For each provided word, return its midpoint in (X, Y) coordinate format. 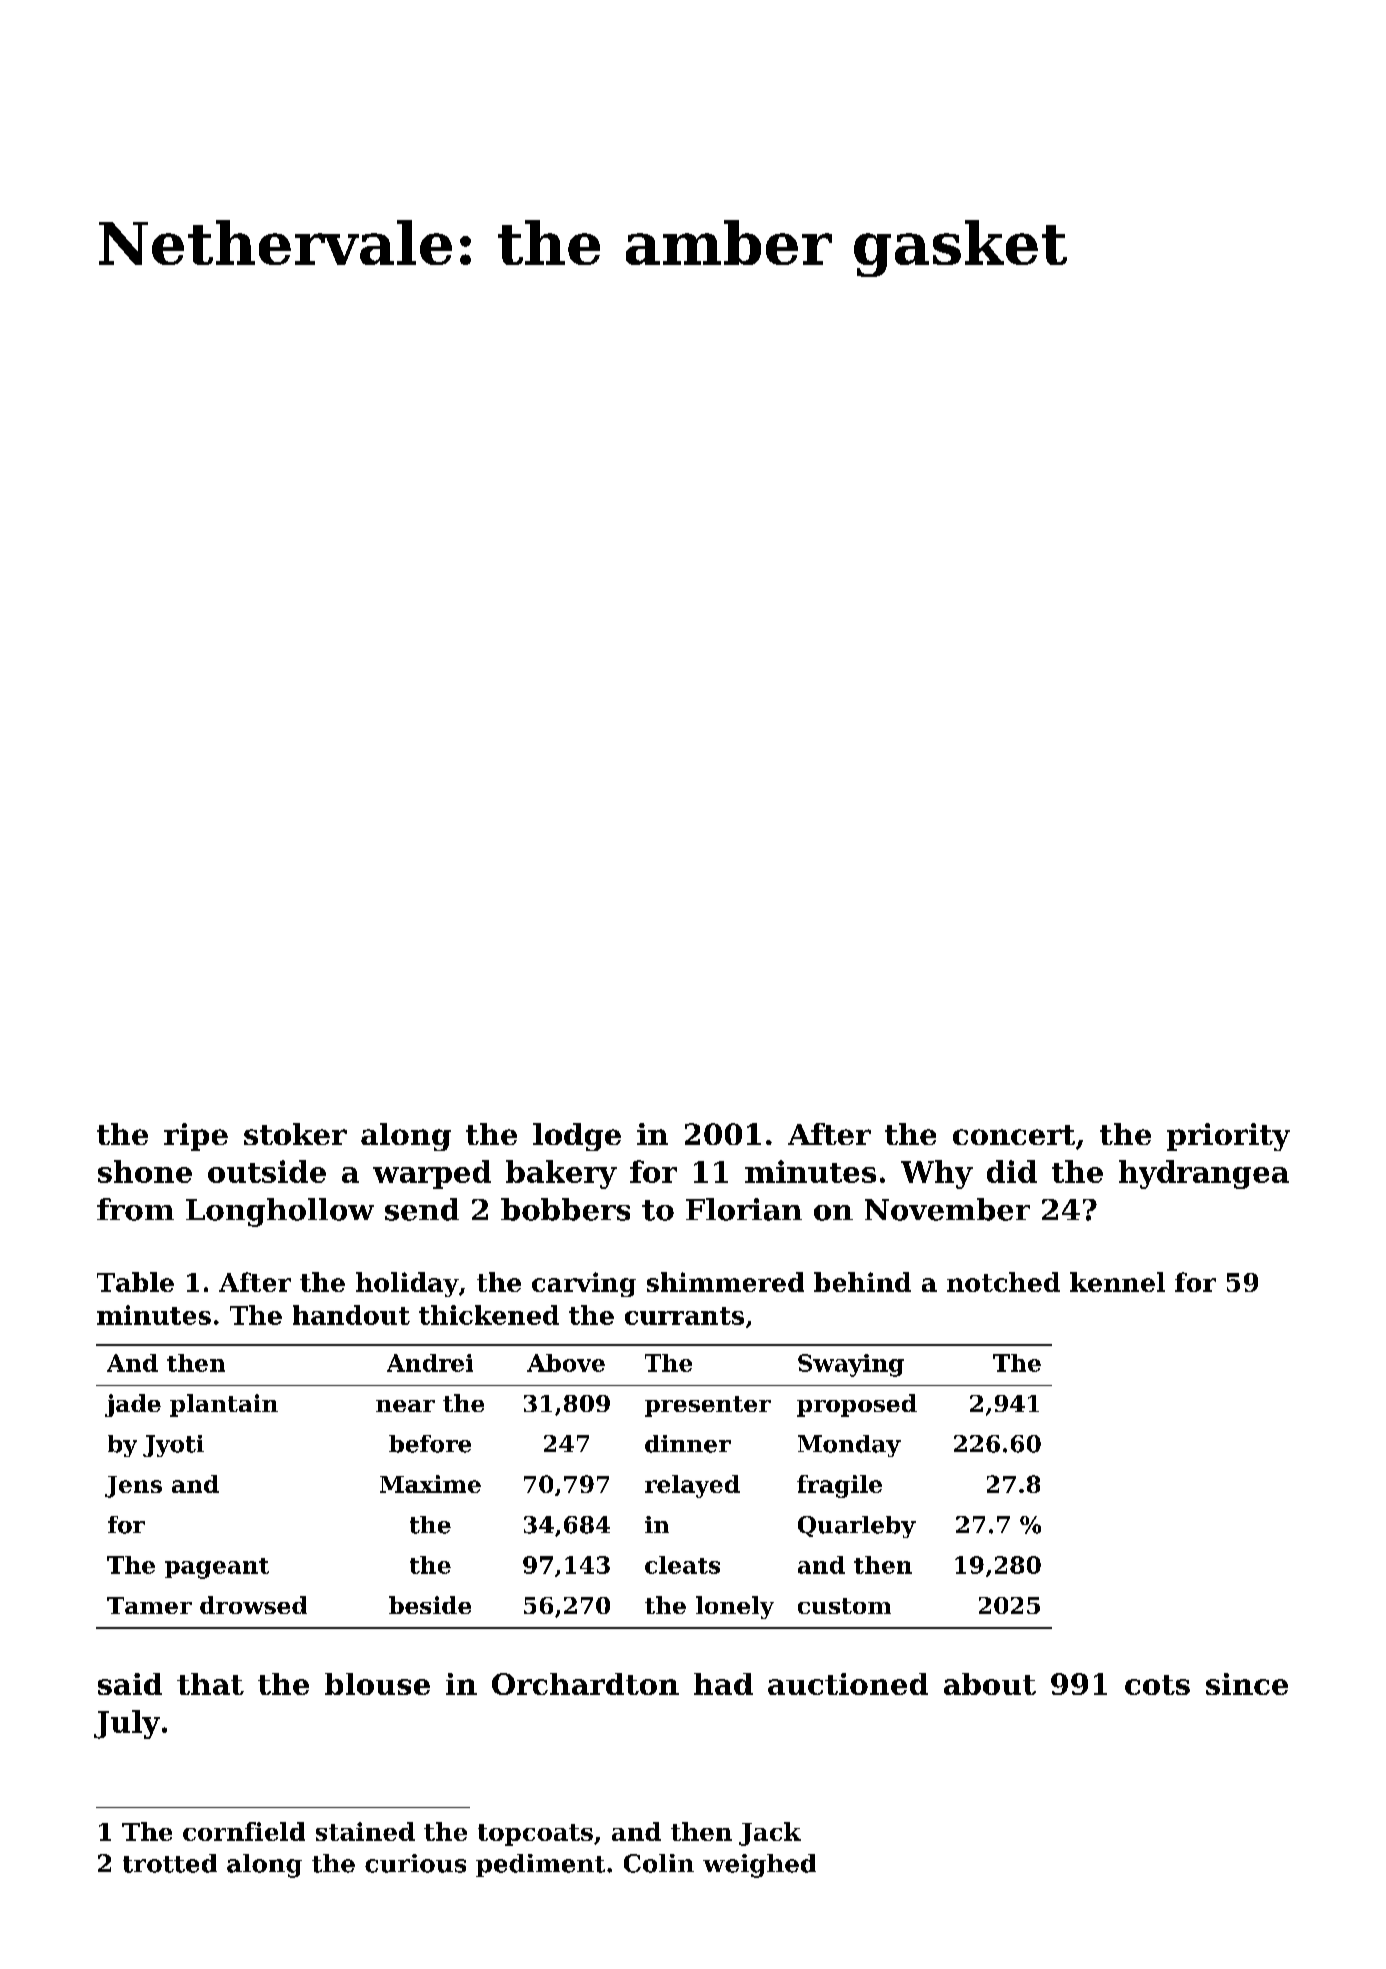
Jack (770, 1834)
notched (1003, 1282)
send (422, 1209)
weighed (759, 1866)
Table (135, 1282)
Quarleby (857, 1527)
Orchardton (585, 1684)
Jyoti (173, 1446)
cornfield (244, 1831)
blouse (377, 1684)
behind (862, 1282)
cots (1157, 1685)
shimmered (725, 1282)
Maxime (430, 1484)
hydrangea (1204, 1174)
